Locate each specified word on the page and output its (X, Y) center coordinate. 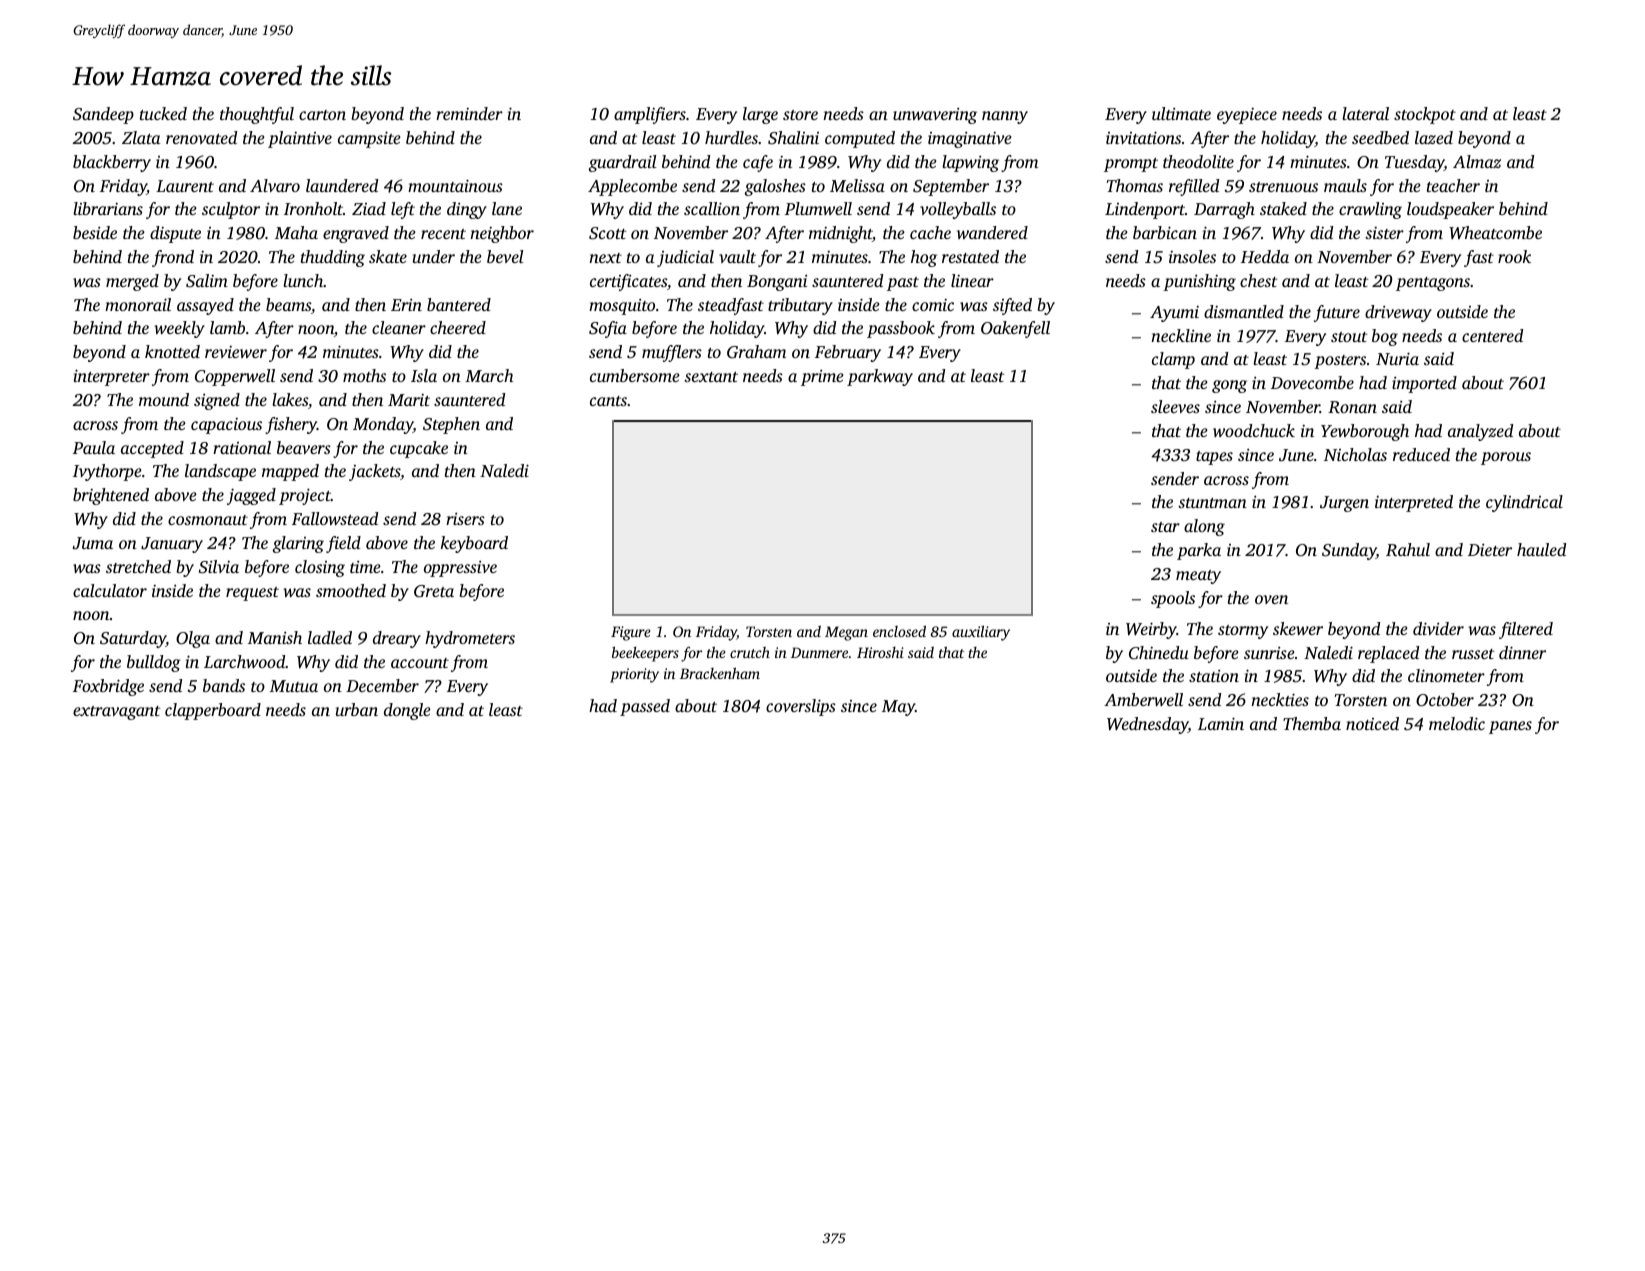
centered (1492, 335)
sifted (1012, 306)
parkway (880, 377)
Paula (94, 447)
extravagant (116, 713)
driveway (1398, 313)
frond (173, 258)
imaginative (970, 140)
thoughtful (257, 115)
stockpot (1425, 115)
